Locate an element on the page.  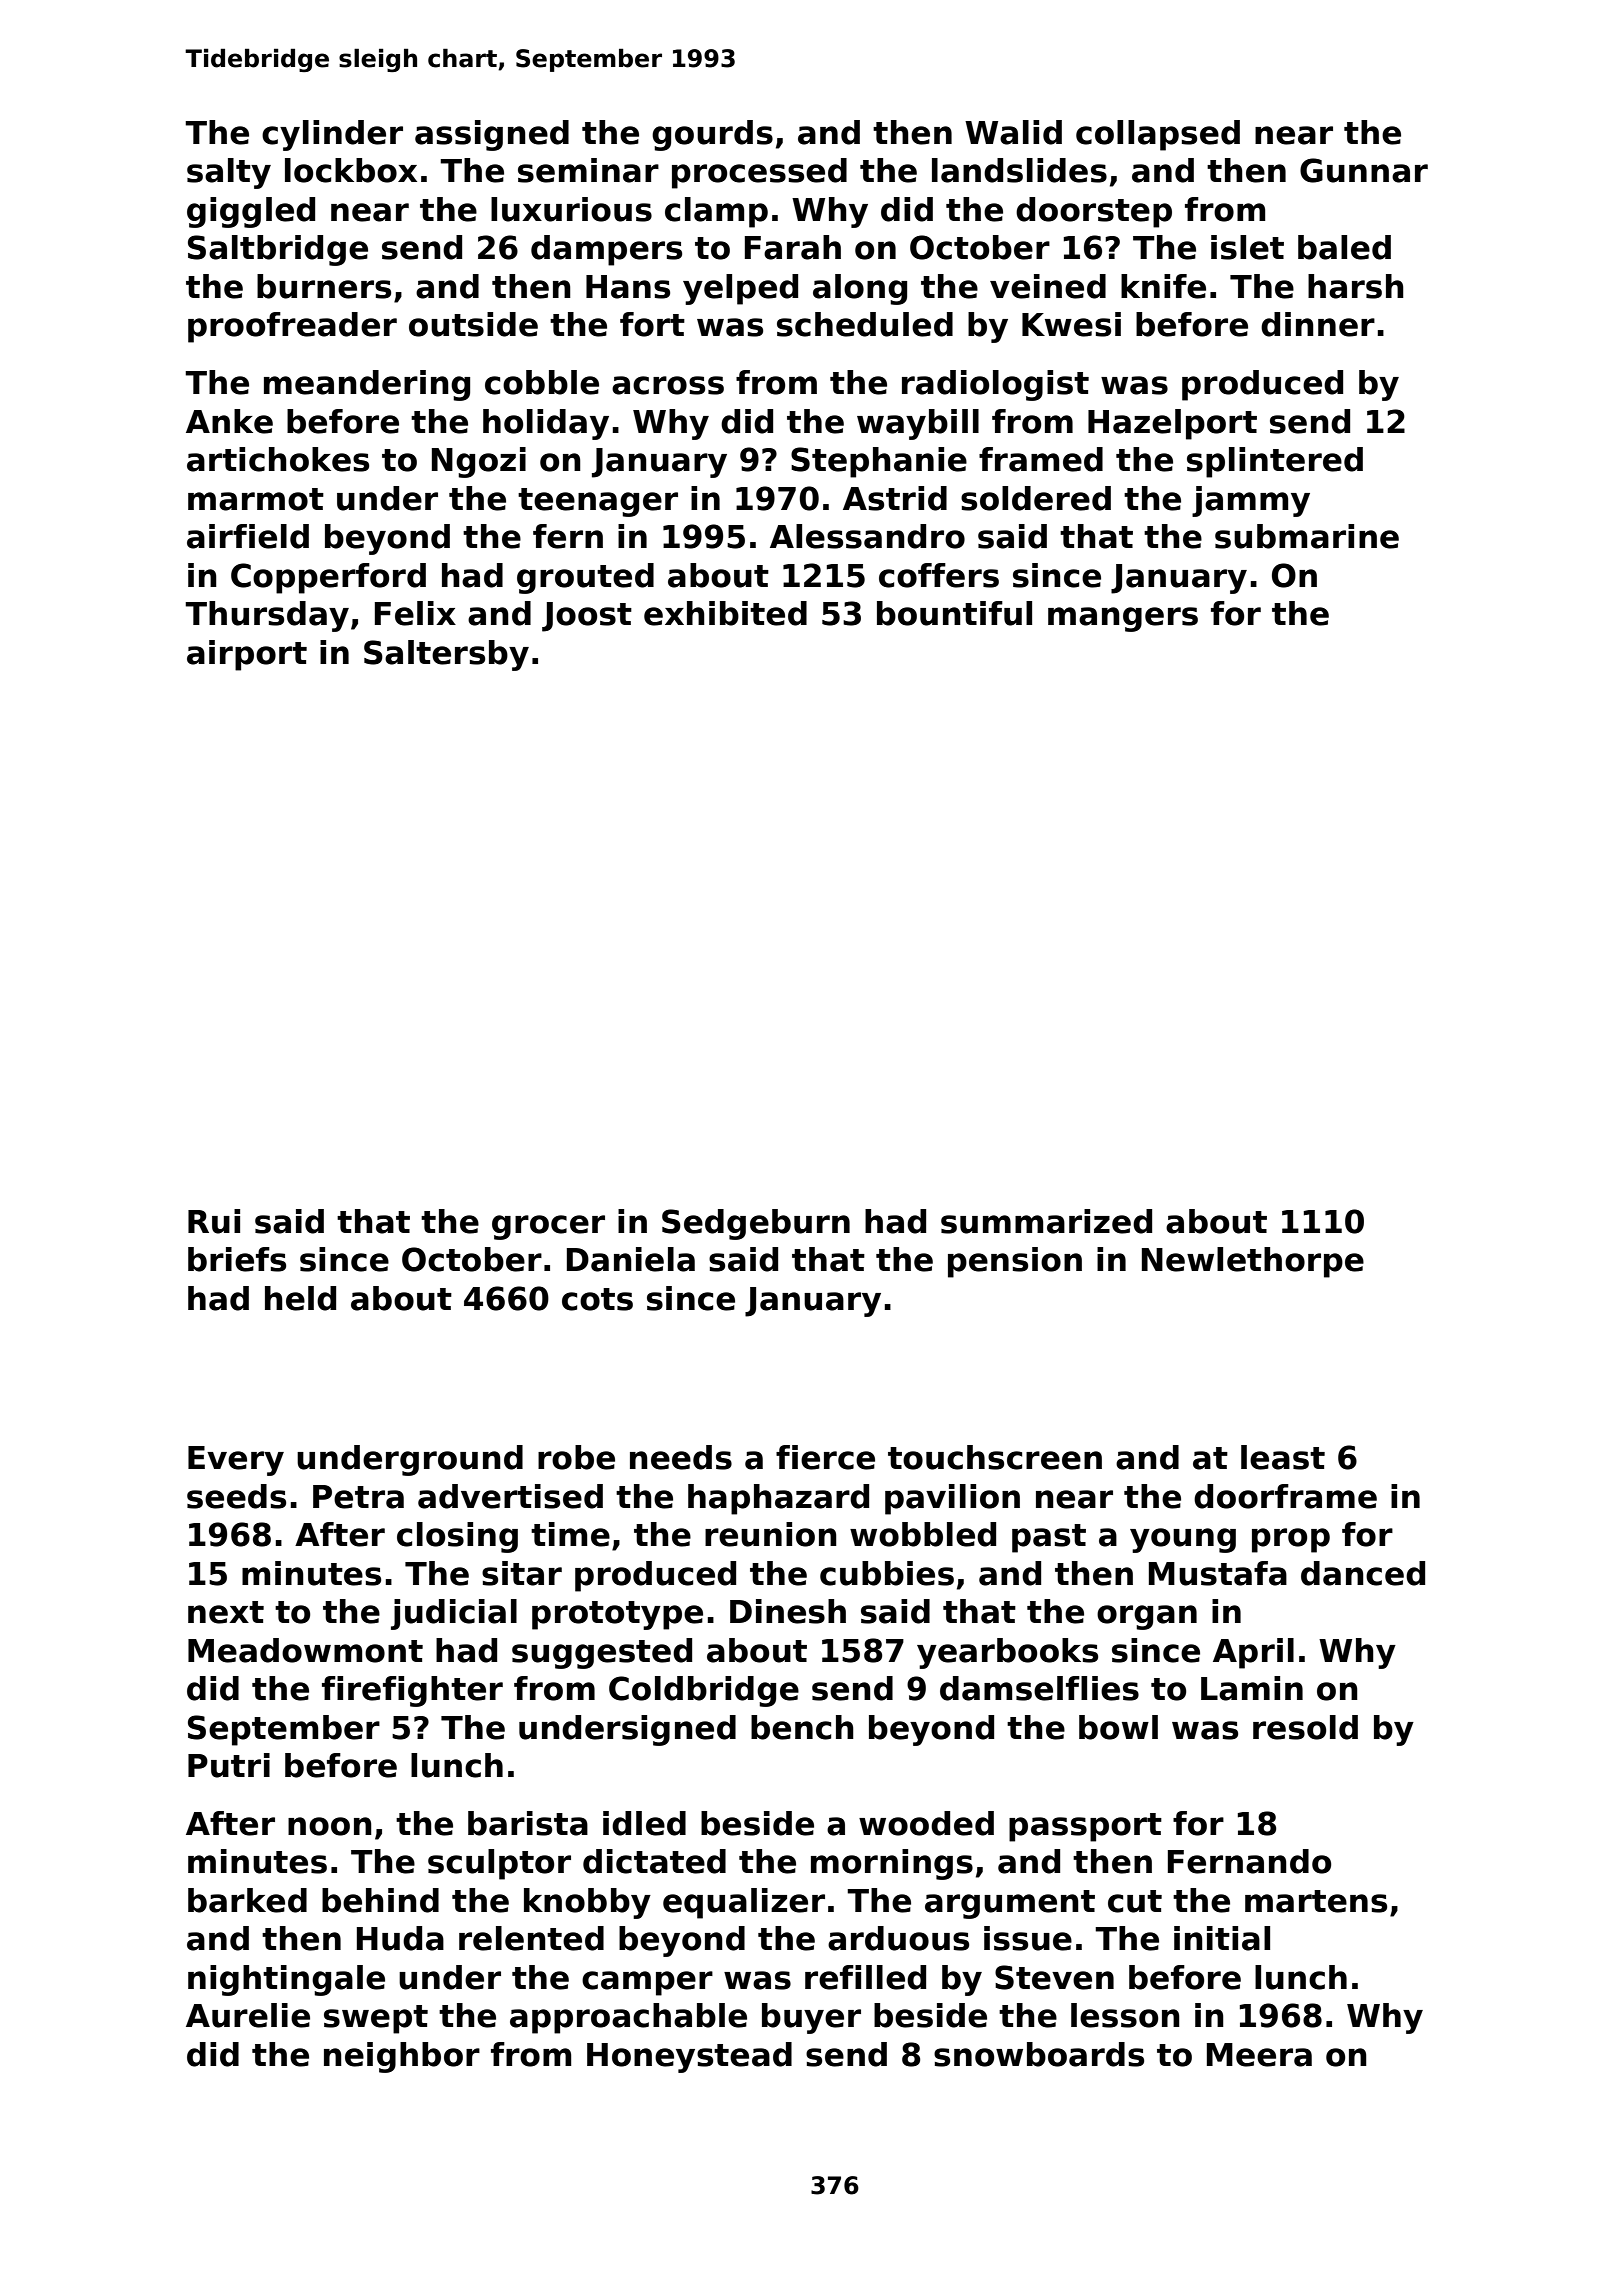
neighbor is located at coordinates (402, 2057).
